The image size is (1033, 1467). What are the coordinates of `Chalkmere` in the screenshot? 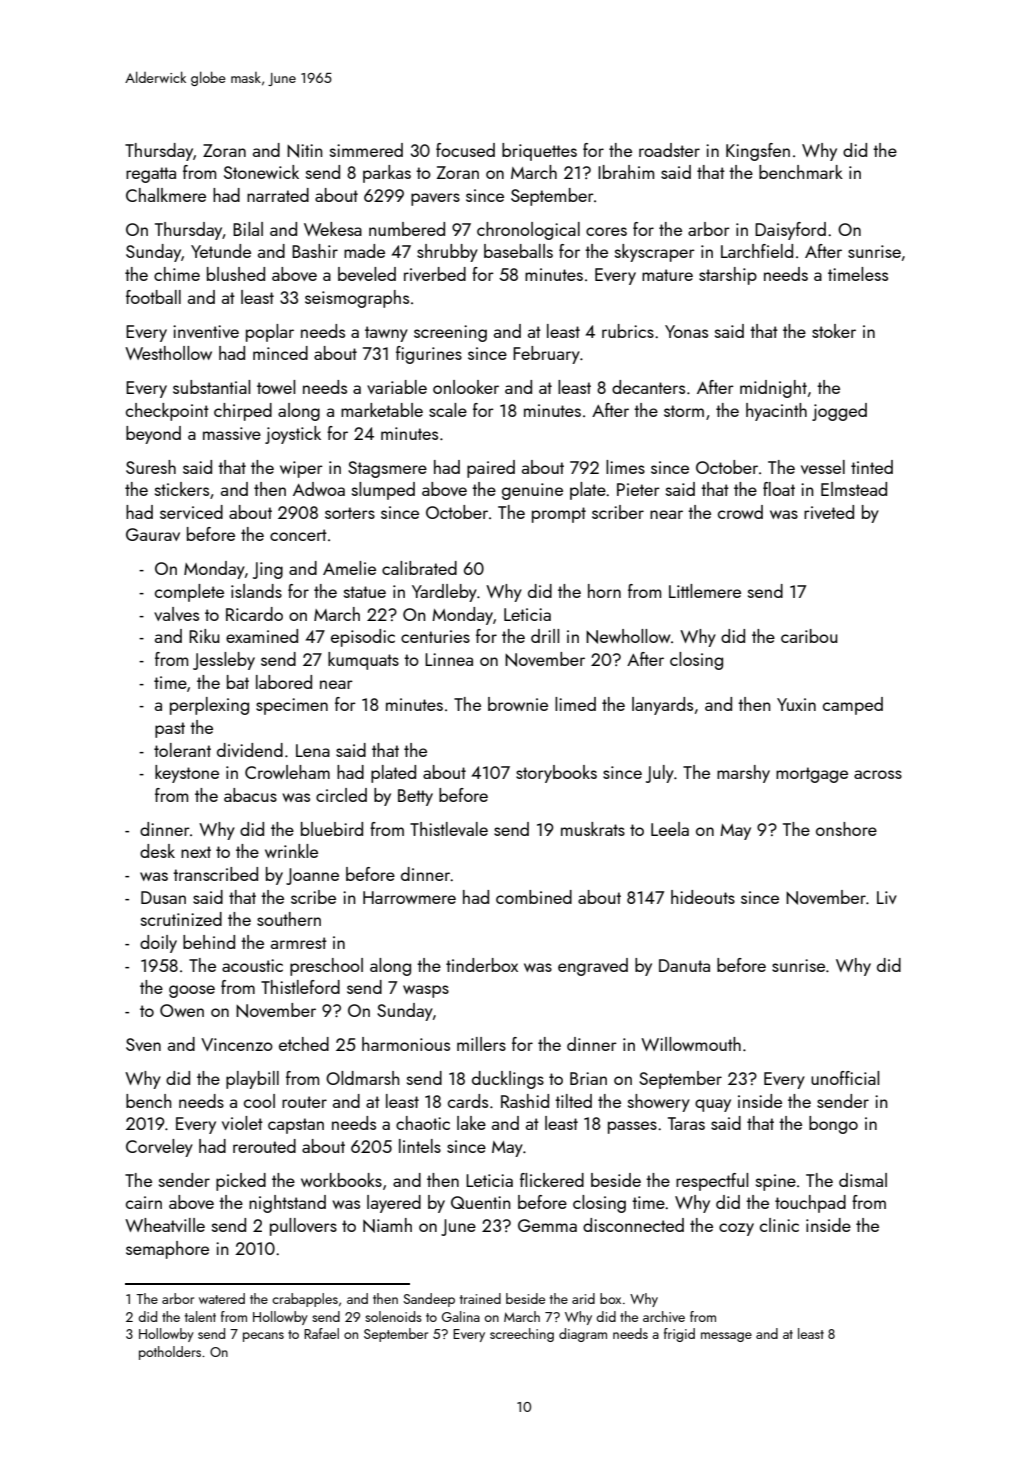 It's located at (166, 195).
